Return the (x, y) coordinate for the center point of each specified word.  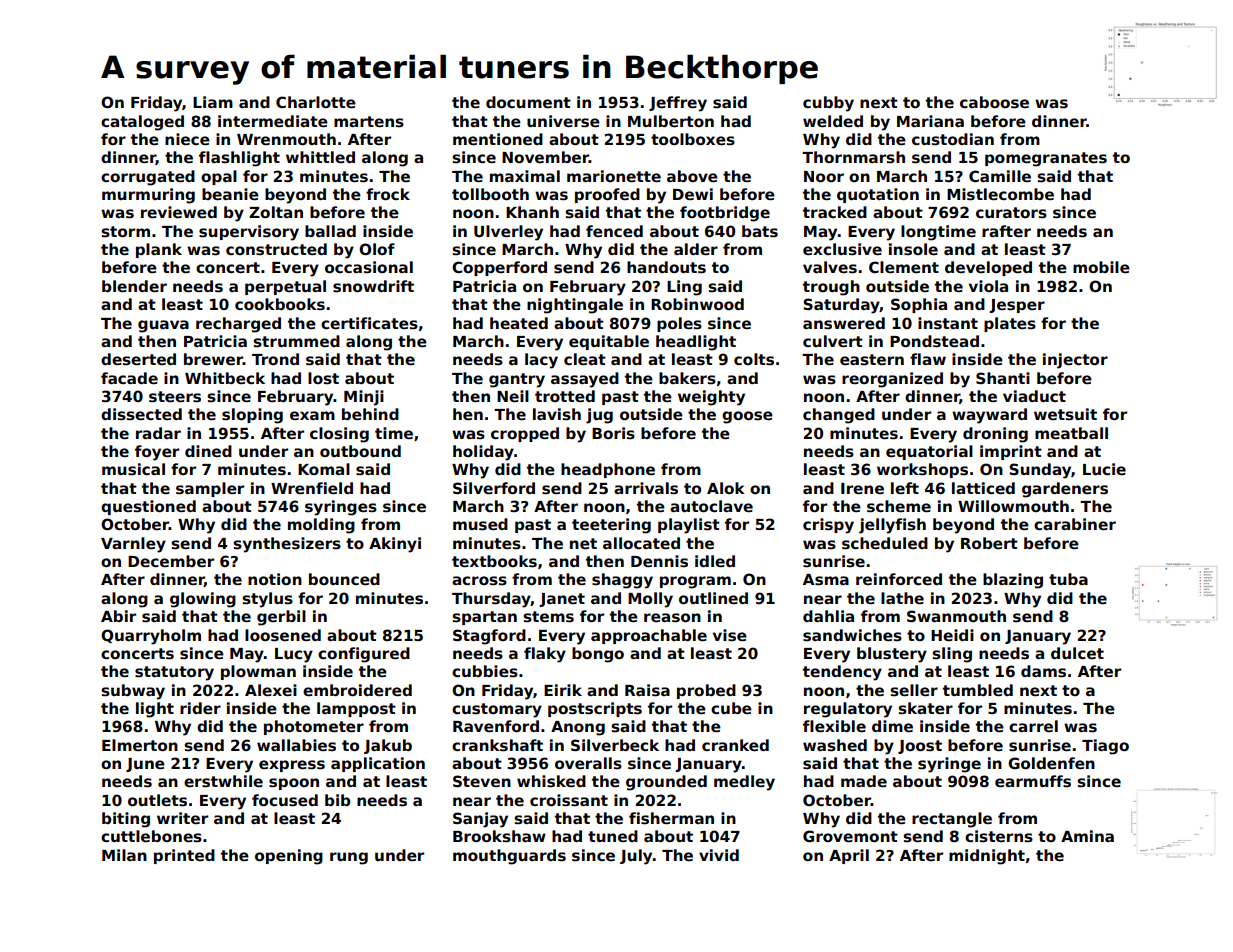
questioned (148, 507)
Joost (920, 747)
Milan (124, 855)
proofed (607, 195)
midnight (987, 857)
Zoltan (276, 212)
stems (548, 617)
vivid (719, 855)
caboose (994, 102)
